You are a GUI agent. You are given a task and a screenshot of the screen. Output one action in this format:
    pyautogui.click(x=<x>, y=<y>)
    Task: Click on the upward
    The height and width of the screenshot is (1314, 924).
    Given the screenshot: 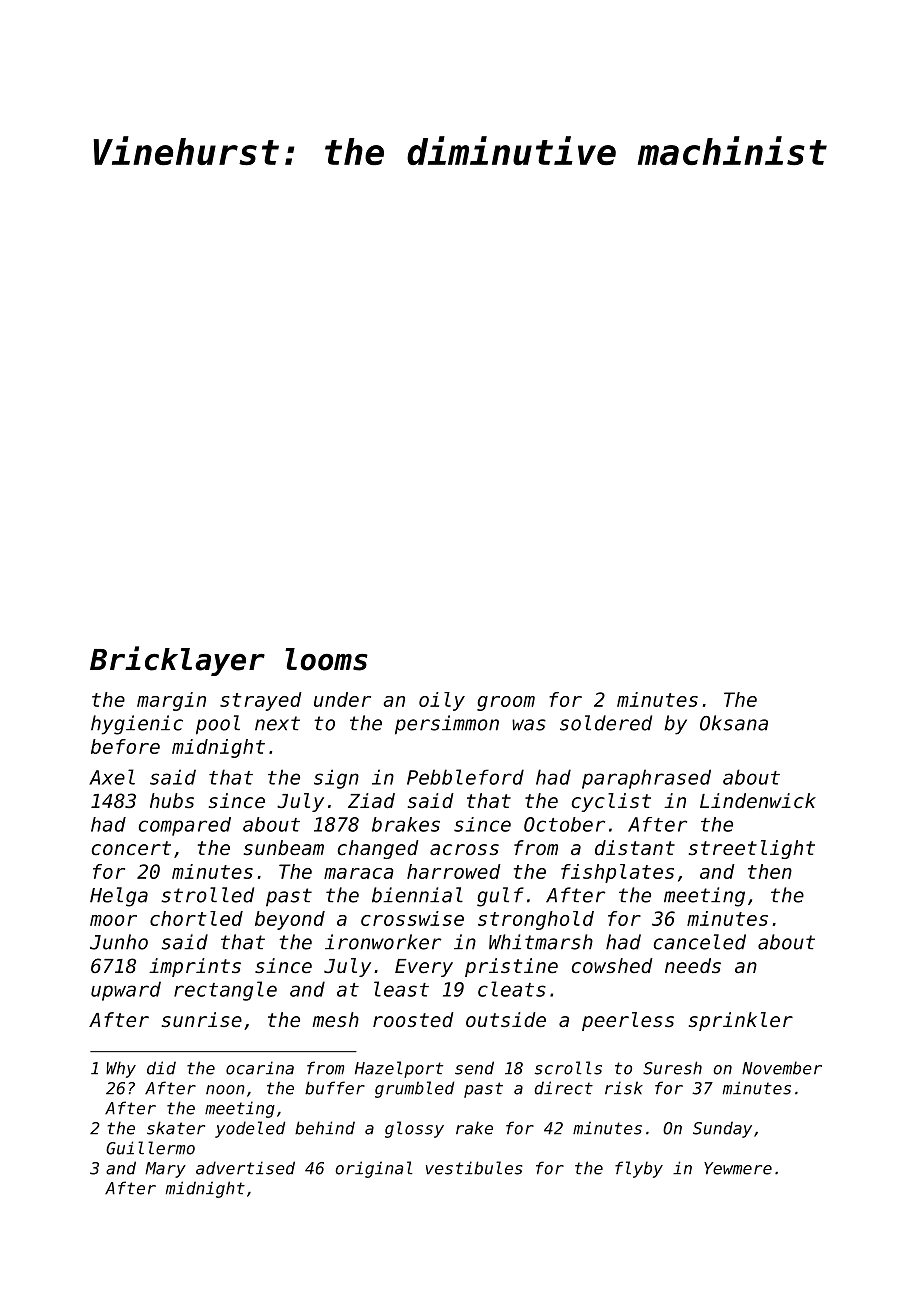 What is the action you would take?
    pyautogui.click(x=126, y=991)
